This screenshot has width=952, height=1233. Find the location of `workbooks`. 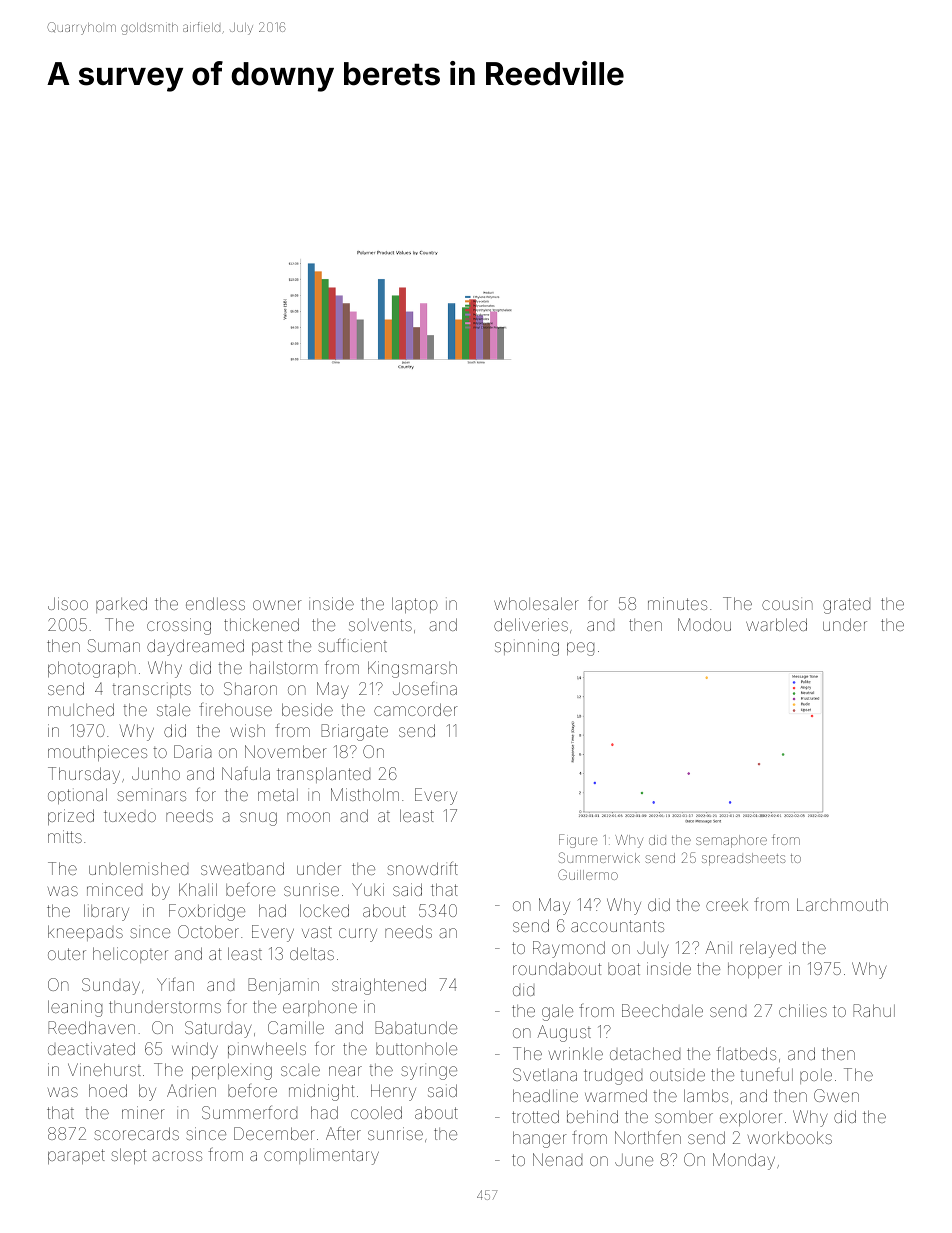

workbooks is located at coordinates (790, 1137).
